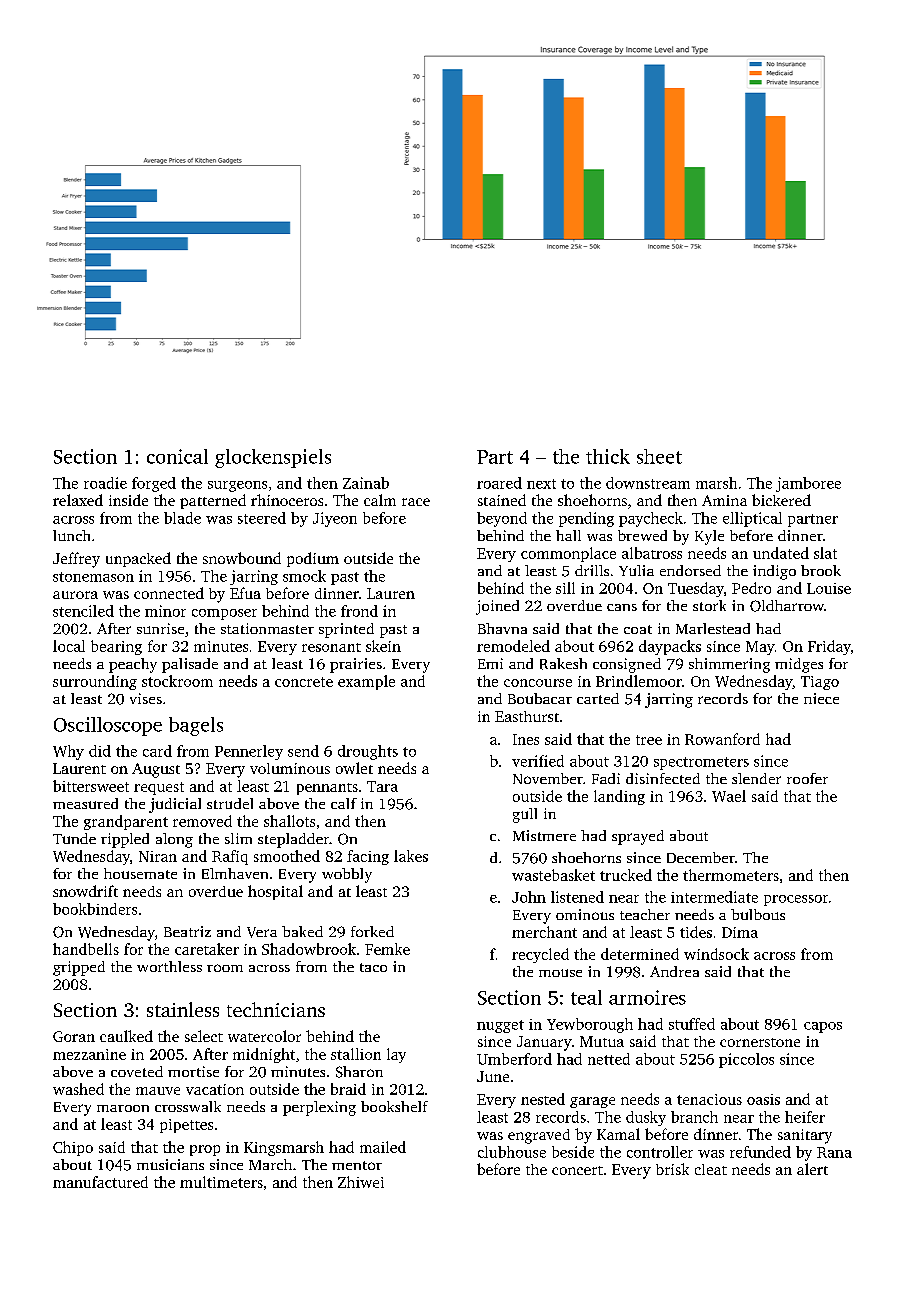 The width and height of the screenshot is (908, 1316). What do you see at coordinates (177, 456) in the screenshot?
I see `conical` at bounding box center [177, 456].
